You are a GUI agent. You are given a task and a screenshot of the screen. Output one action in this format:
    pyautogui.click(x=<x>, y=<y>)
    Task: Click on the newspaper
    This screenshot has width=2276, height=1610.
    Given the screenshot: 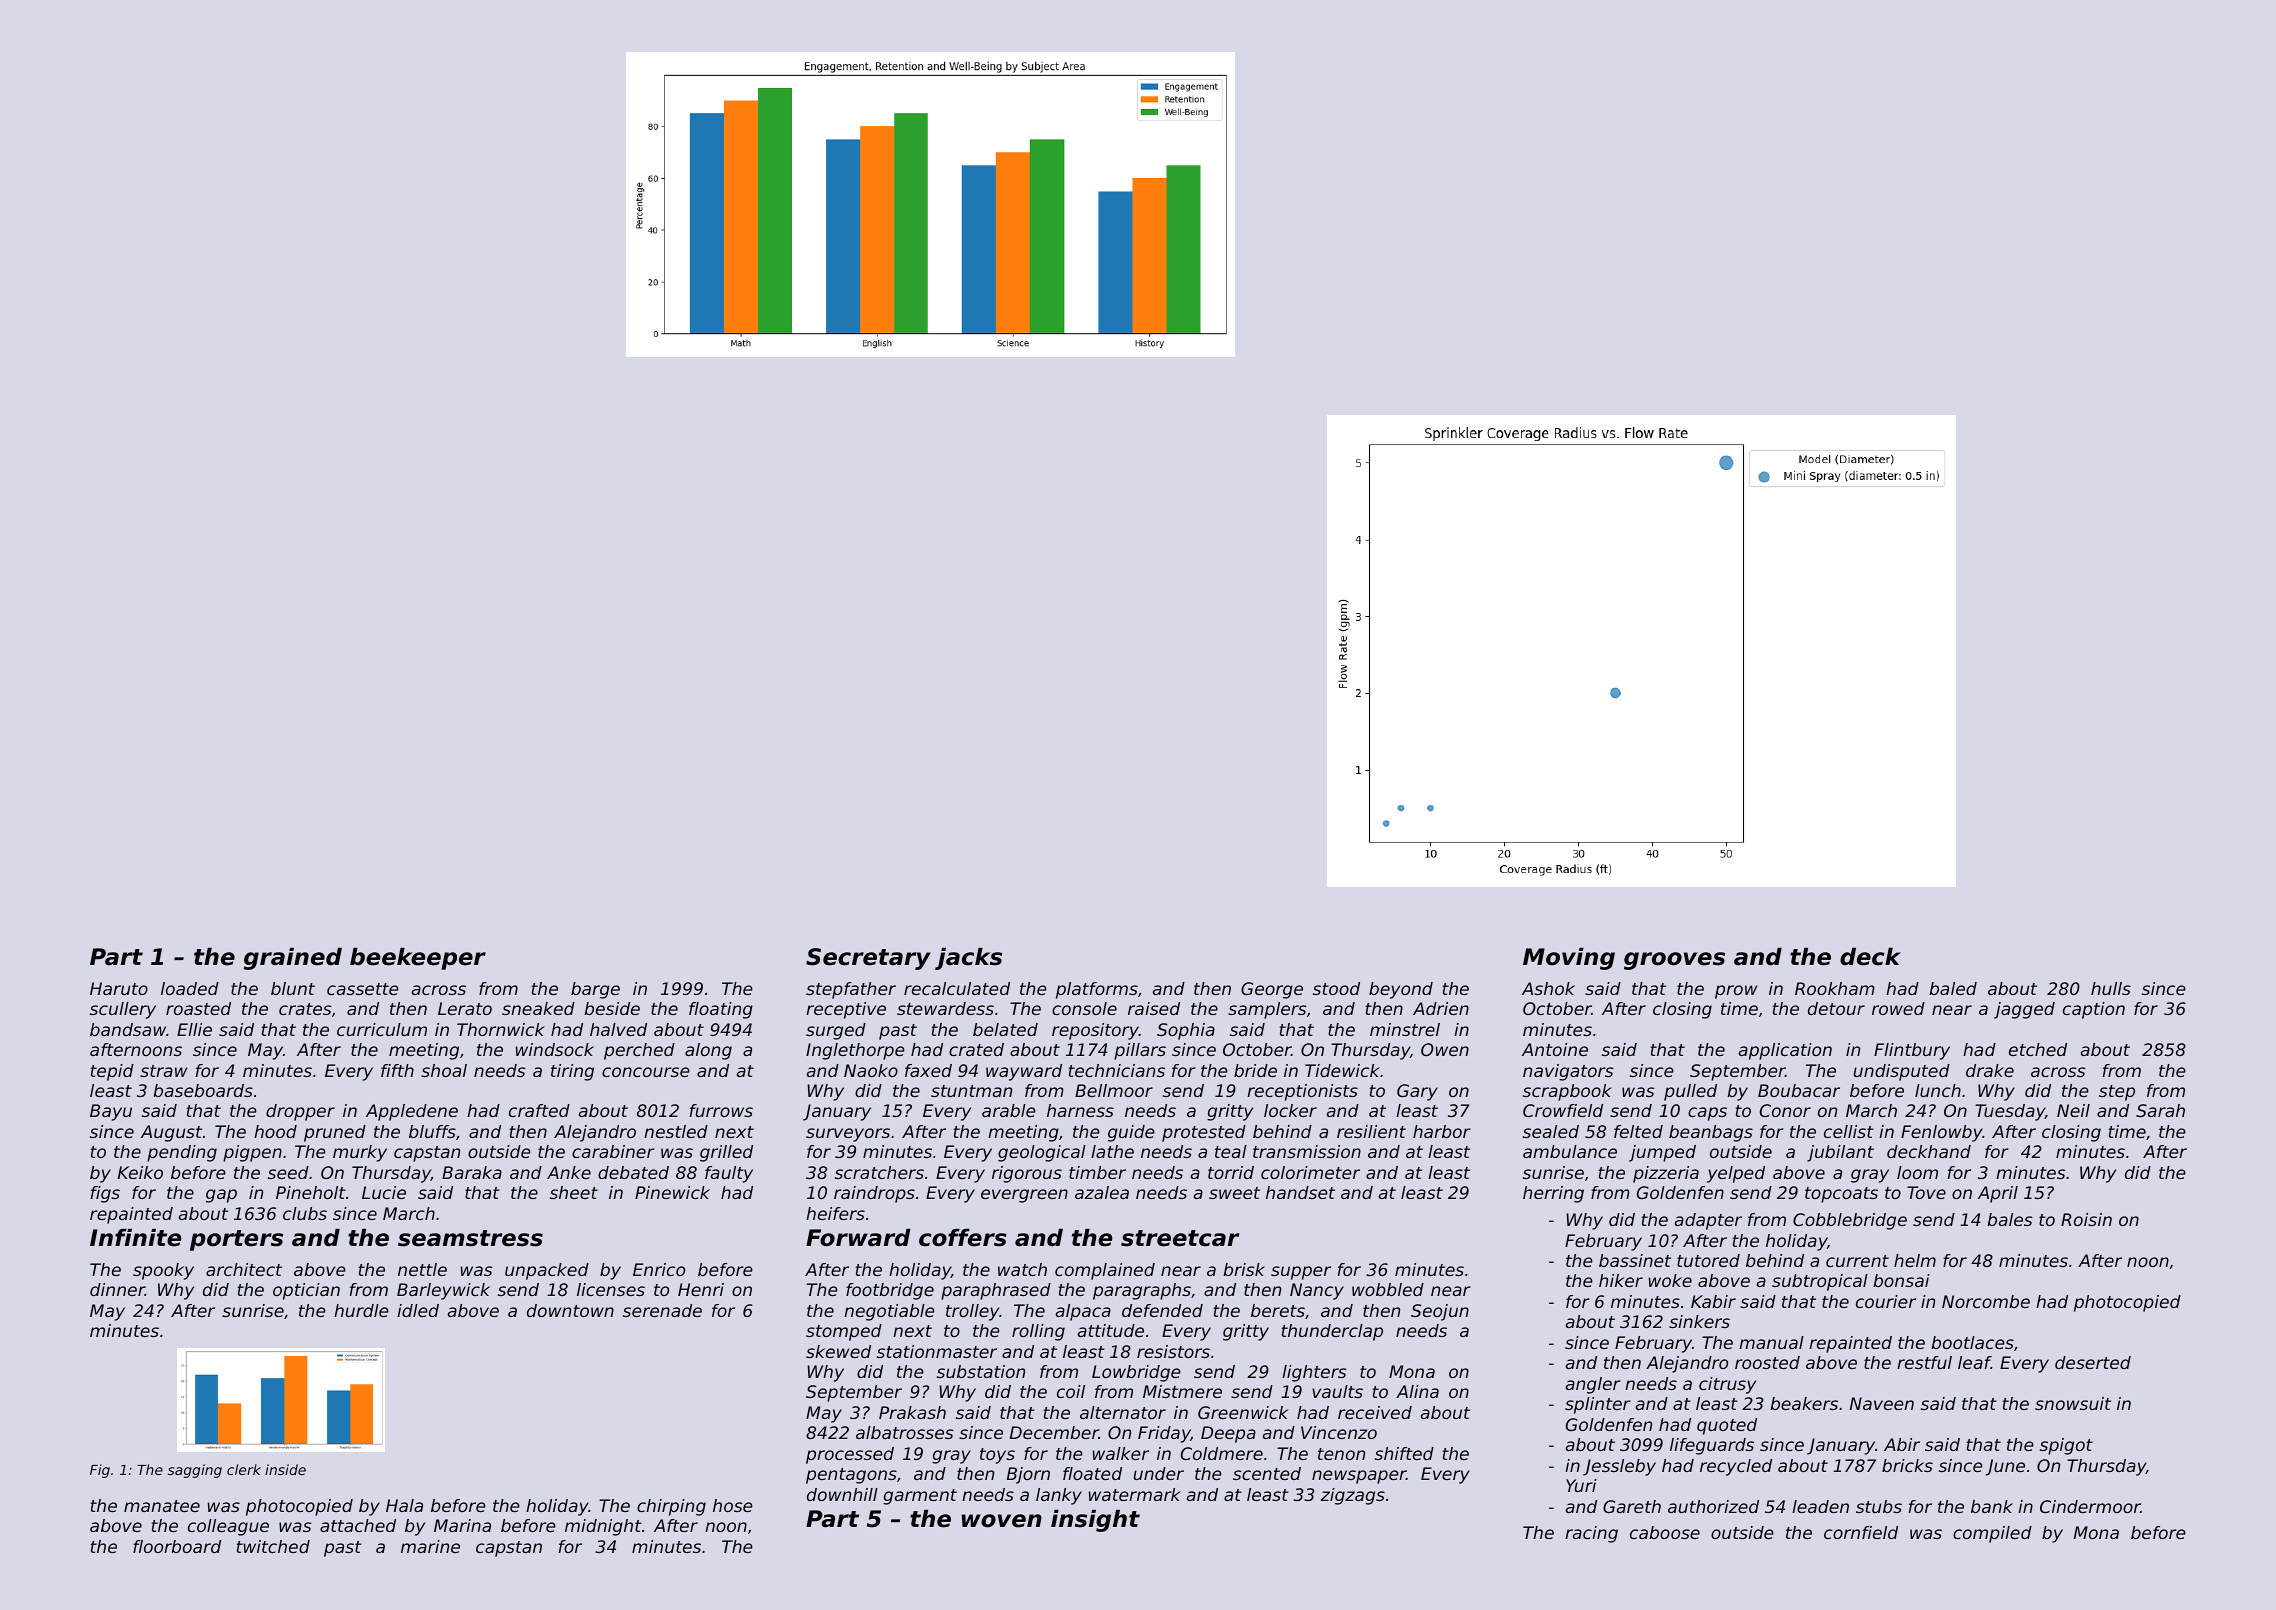 What is the action you would take?
    pyautogui.click(x=1359, y=1477)
